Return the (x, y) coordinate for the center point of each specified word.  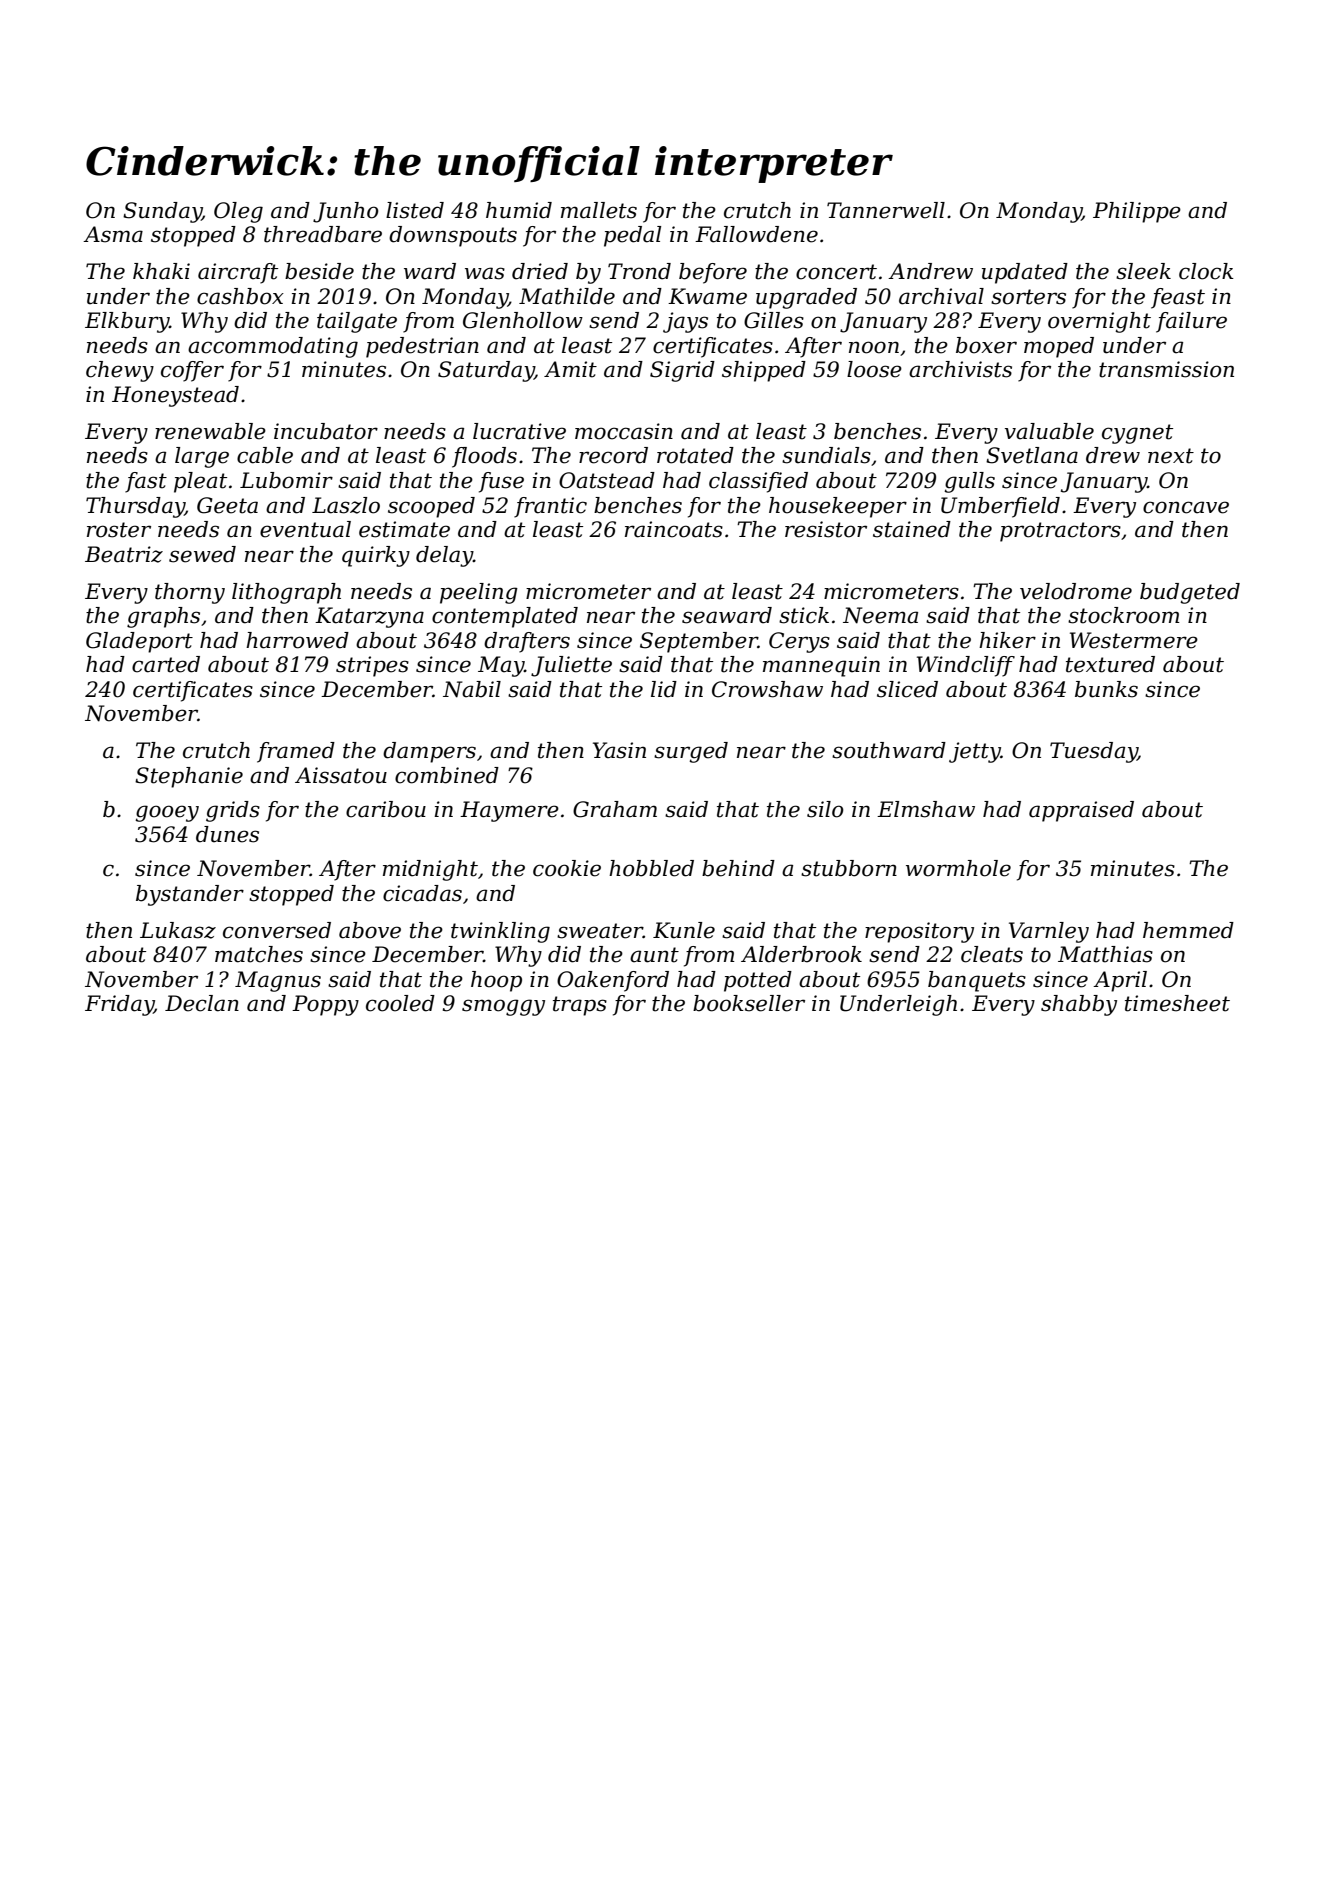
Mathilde (567, 296)
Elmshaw (926, 809)
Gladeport (139, 642)
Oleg (238, 212)
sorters (1028, 297)
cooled (400, 1003)
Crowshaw (767, 689)
